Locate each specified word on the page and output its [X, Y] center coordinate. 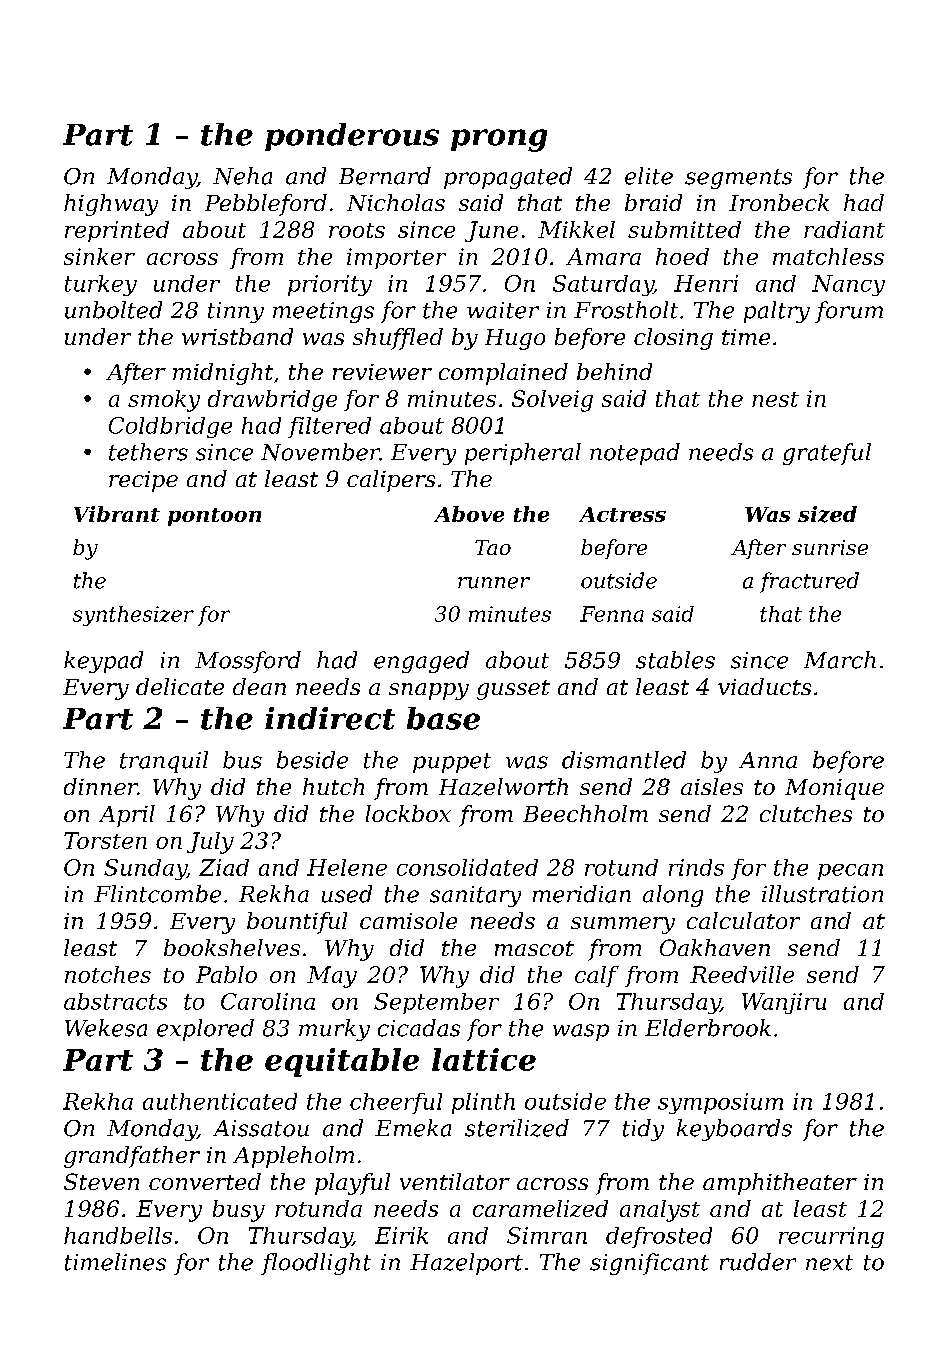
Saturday [603, 285]
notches [108, 974]
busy [239, 1211]
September [436, 1003]
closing [673, 339]
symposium [720, 1103]
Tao [493, 547]
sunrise [830, 547]
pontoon [214, 517]
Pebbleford [266, 205]
